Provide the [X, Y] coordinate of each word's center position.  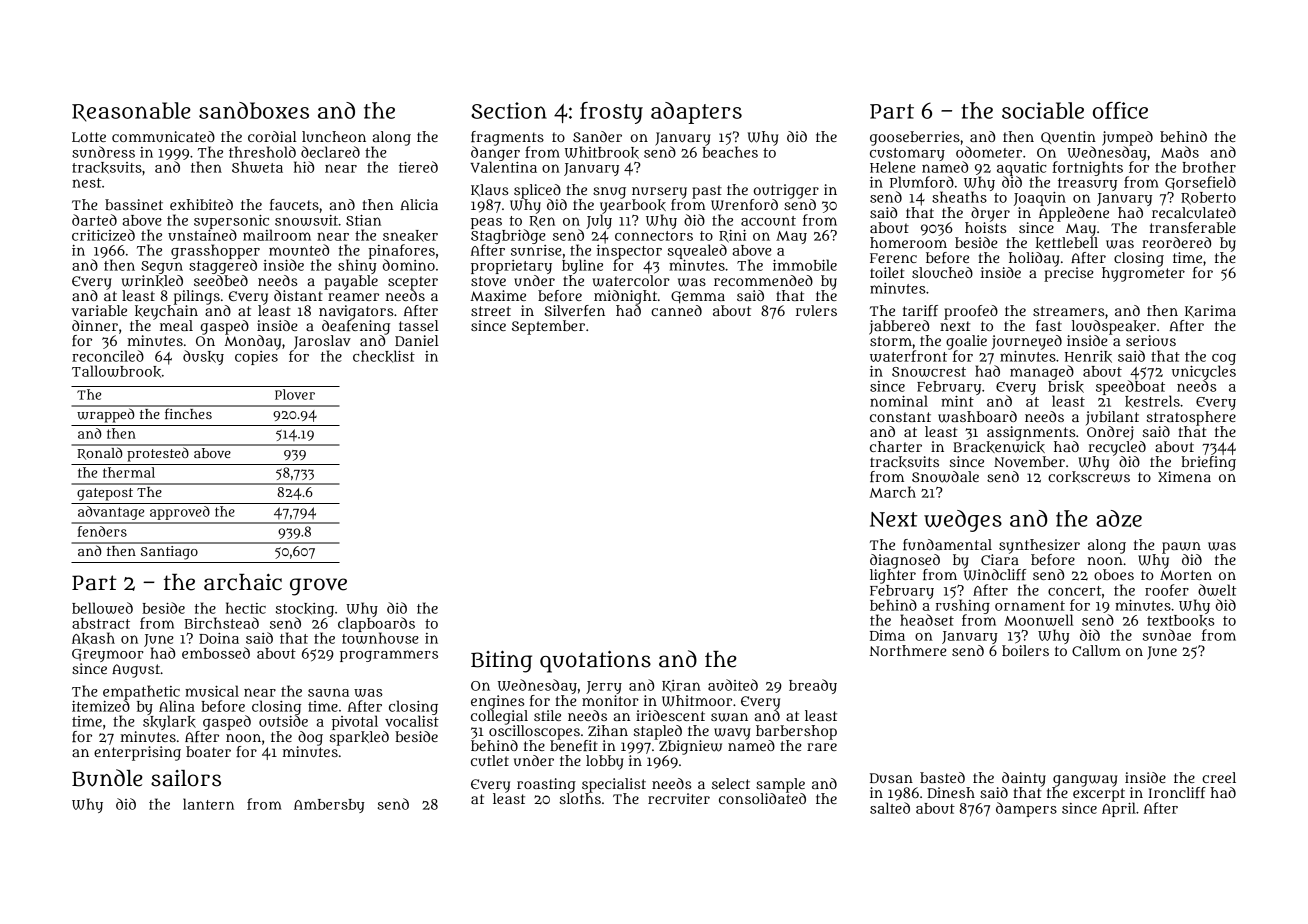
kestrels [1152, 401]
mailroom [277, 235]
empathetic [141, 692]
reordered [1176, 242]
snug [609, 193]
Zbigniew [690, 747]
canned [676, 310]
